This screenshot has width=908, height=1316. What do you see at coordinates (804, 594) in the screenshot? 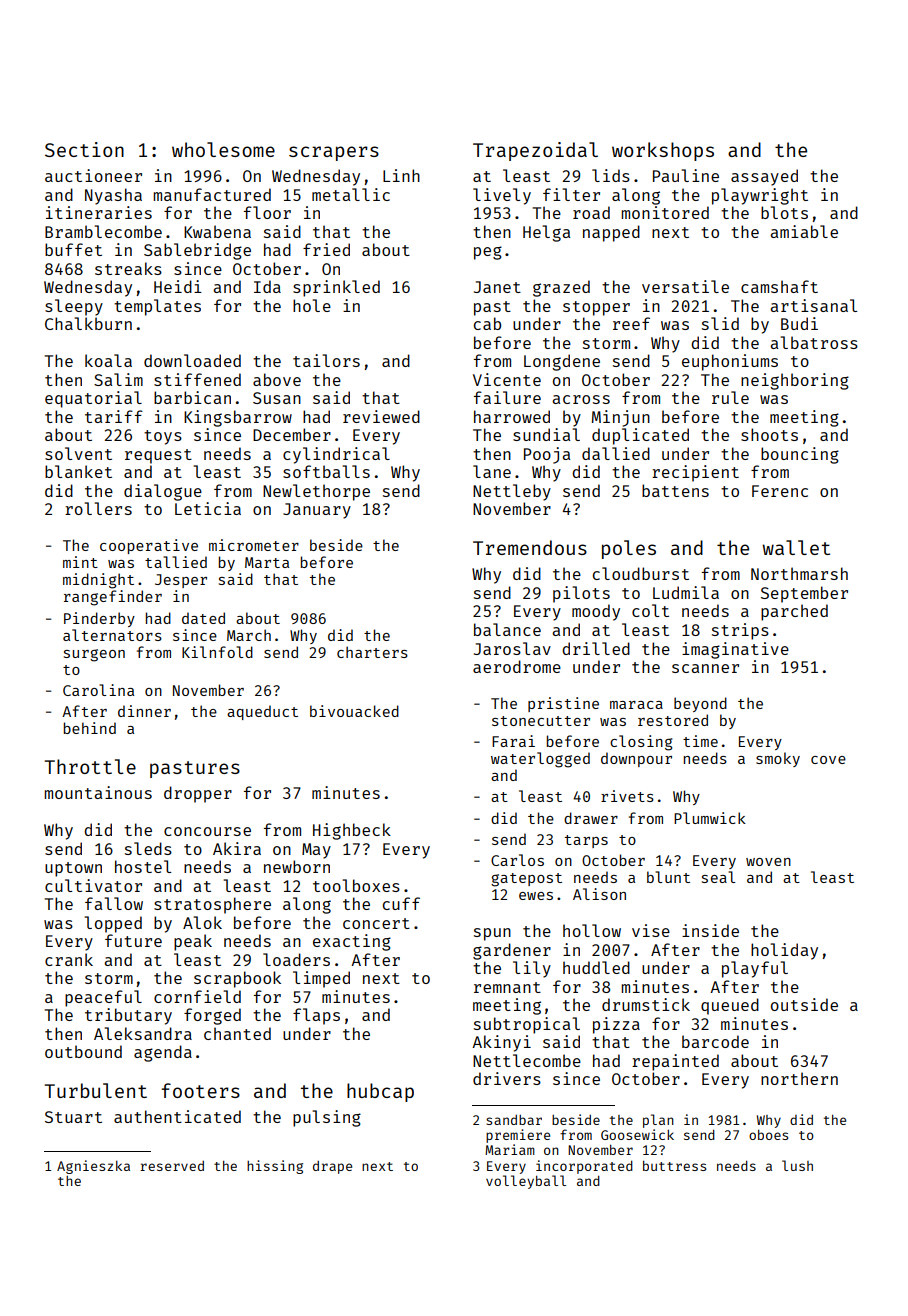
I see `September` at bounding box center [804, 594].
